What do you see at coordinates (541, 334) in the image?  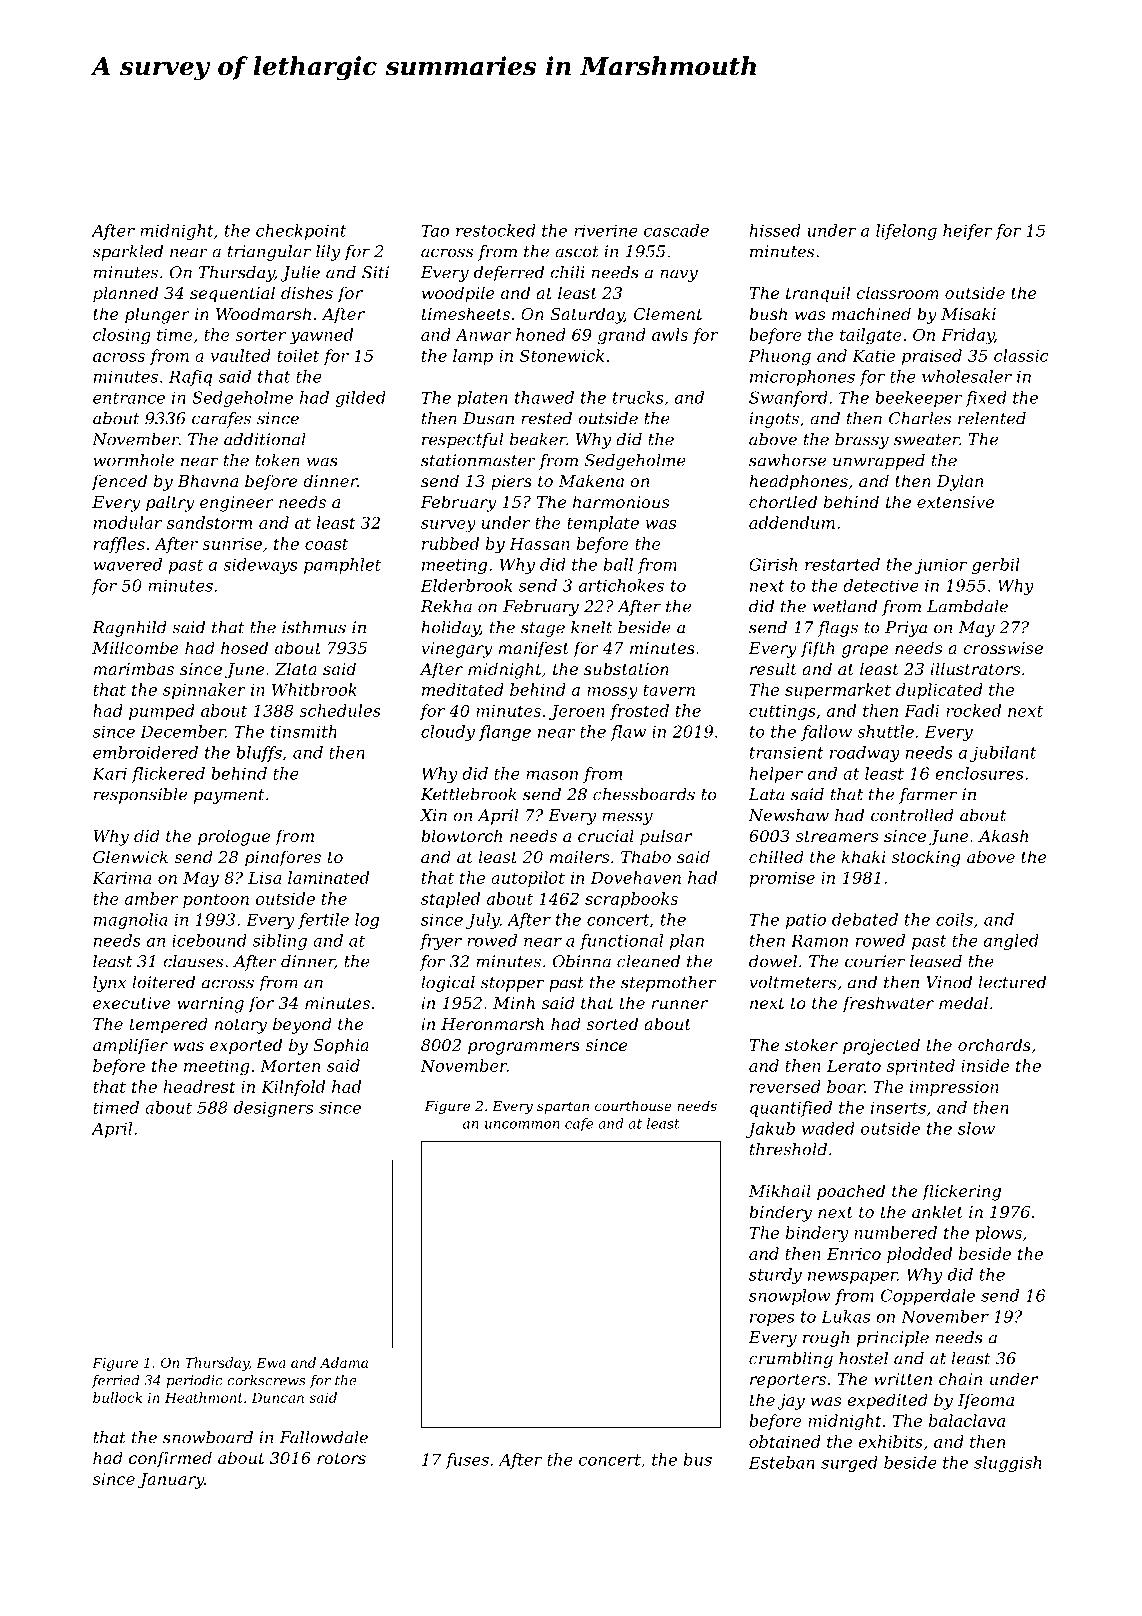 I see `honed` at bounding box center [541, 334].
